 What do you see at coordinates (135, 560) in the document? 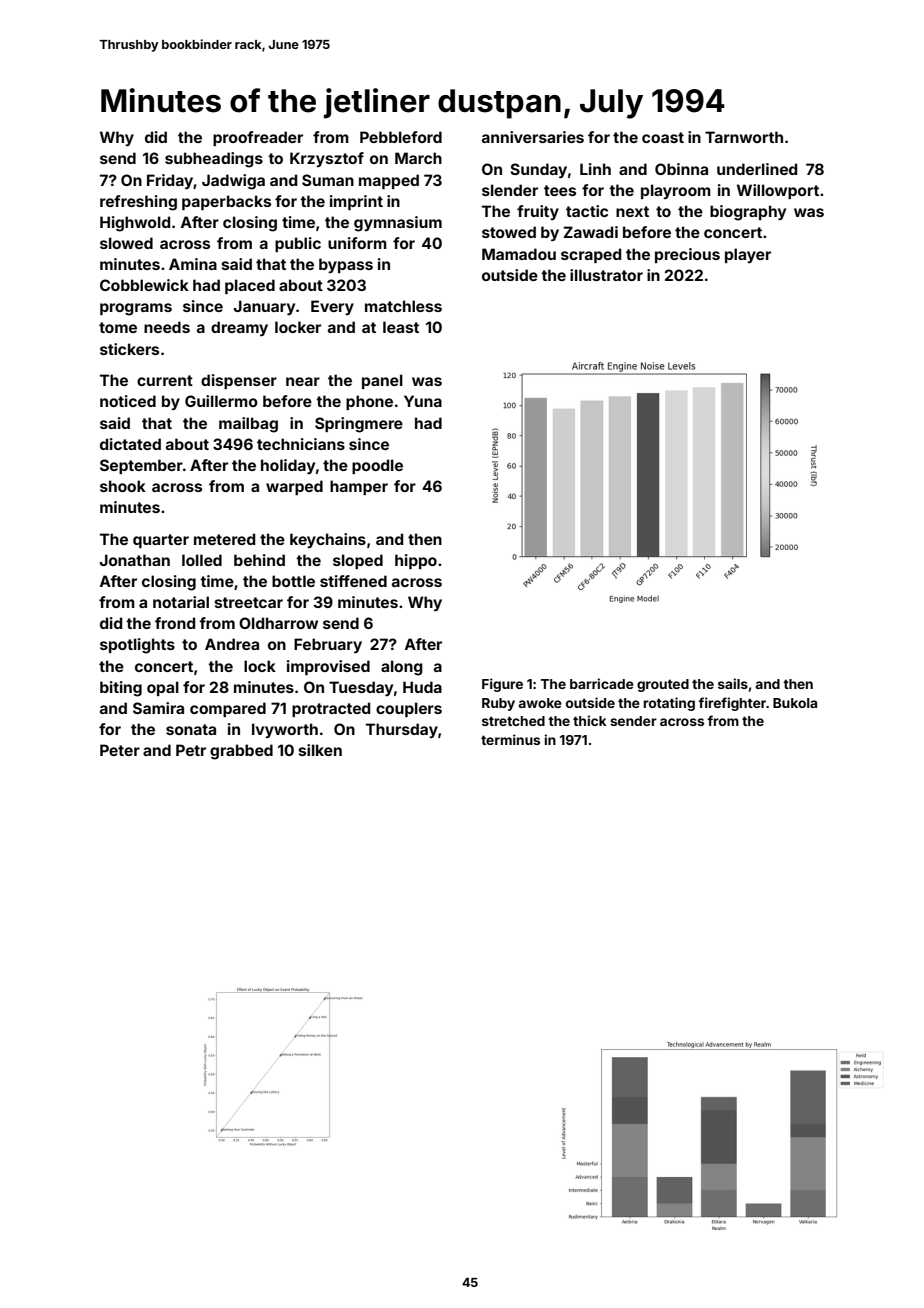
I see `Jonathan` at bounding box center [135, 560].
